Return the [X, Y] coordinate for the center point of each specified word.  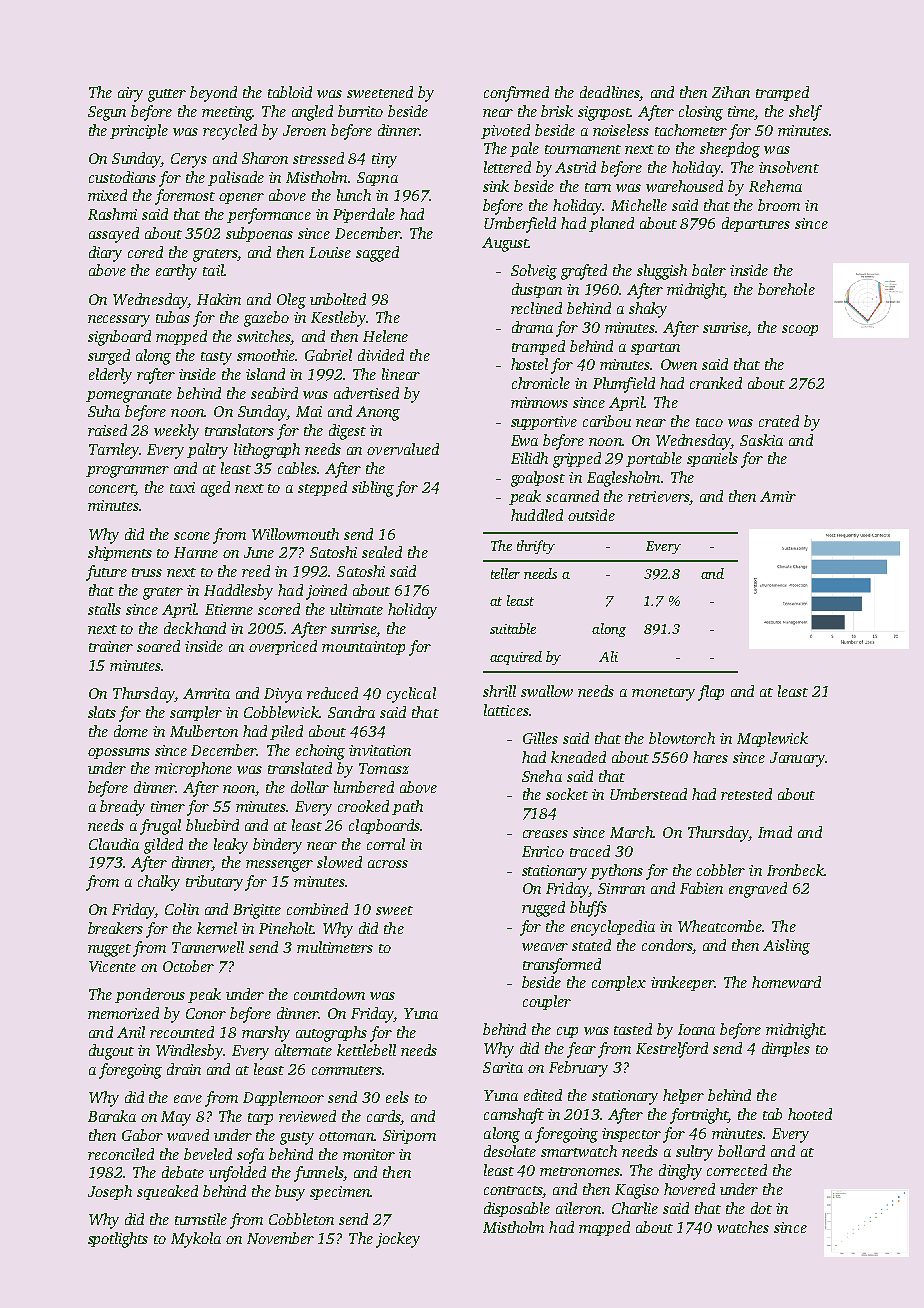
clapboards [384, 826]
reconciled [121, 1154]
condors [667, 945]
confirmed [516, 94]
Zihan [731, 92]
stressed [318, 158]
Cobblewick [281, 712]
